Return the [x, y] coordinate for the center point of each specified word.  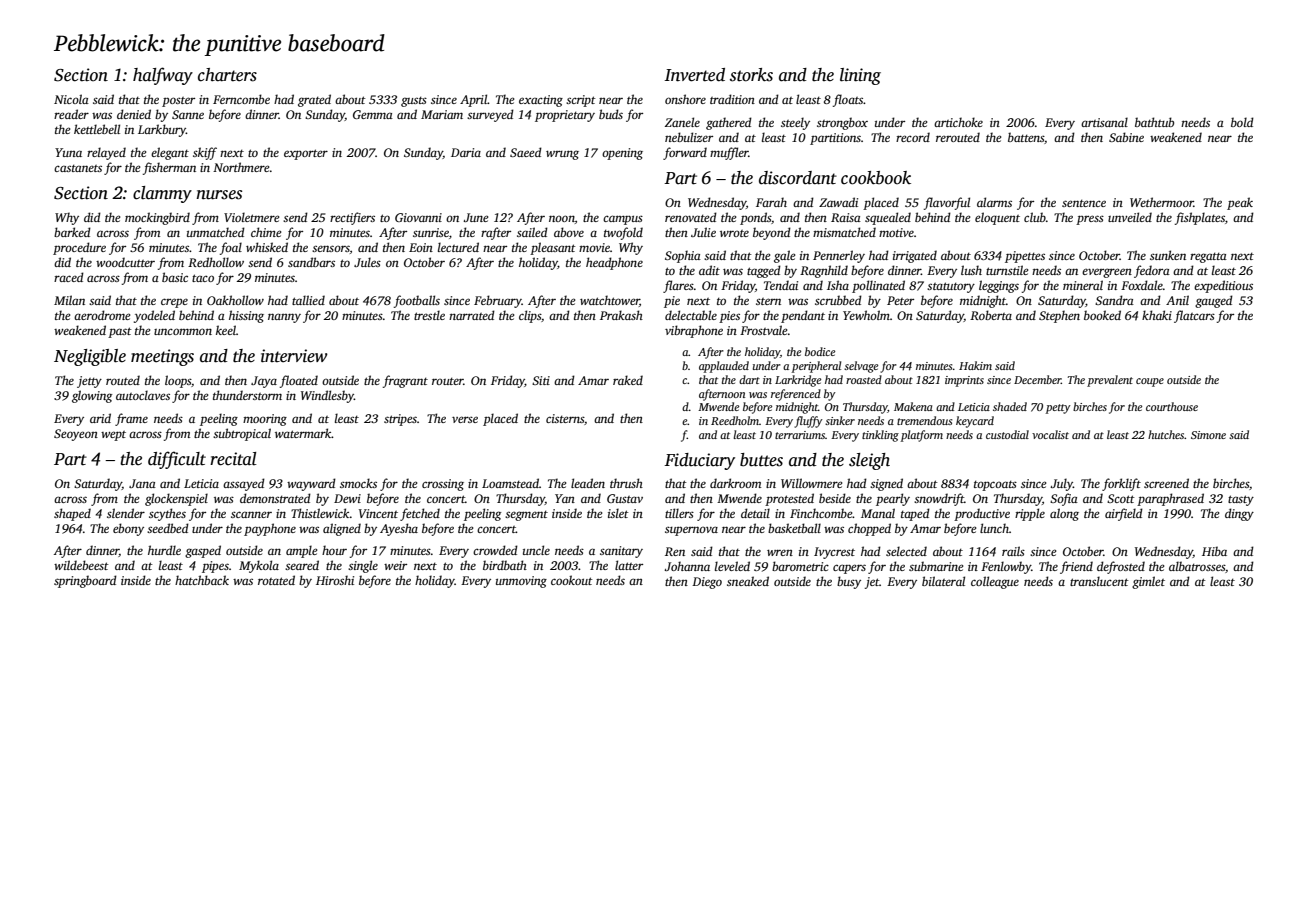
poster [178, 102]
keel [226, 330]
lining [860, 76]
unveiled [1130, 217]
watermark [303, 433]
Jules [367, 262]
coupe [1150, 382]
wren [780, 552]
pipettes [1025, 257]
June [475, 217]
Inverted [694, 75]
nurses [219, 195]
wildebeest [81, 565]
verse [465, 419]
